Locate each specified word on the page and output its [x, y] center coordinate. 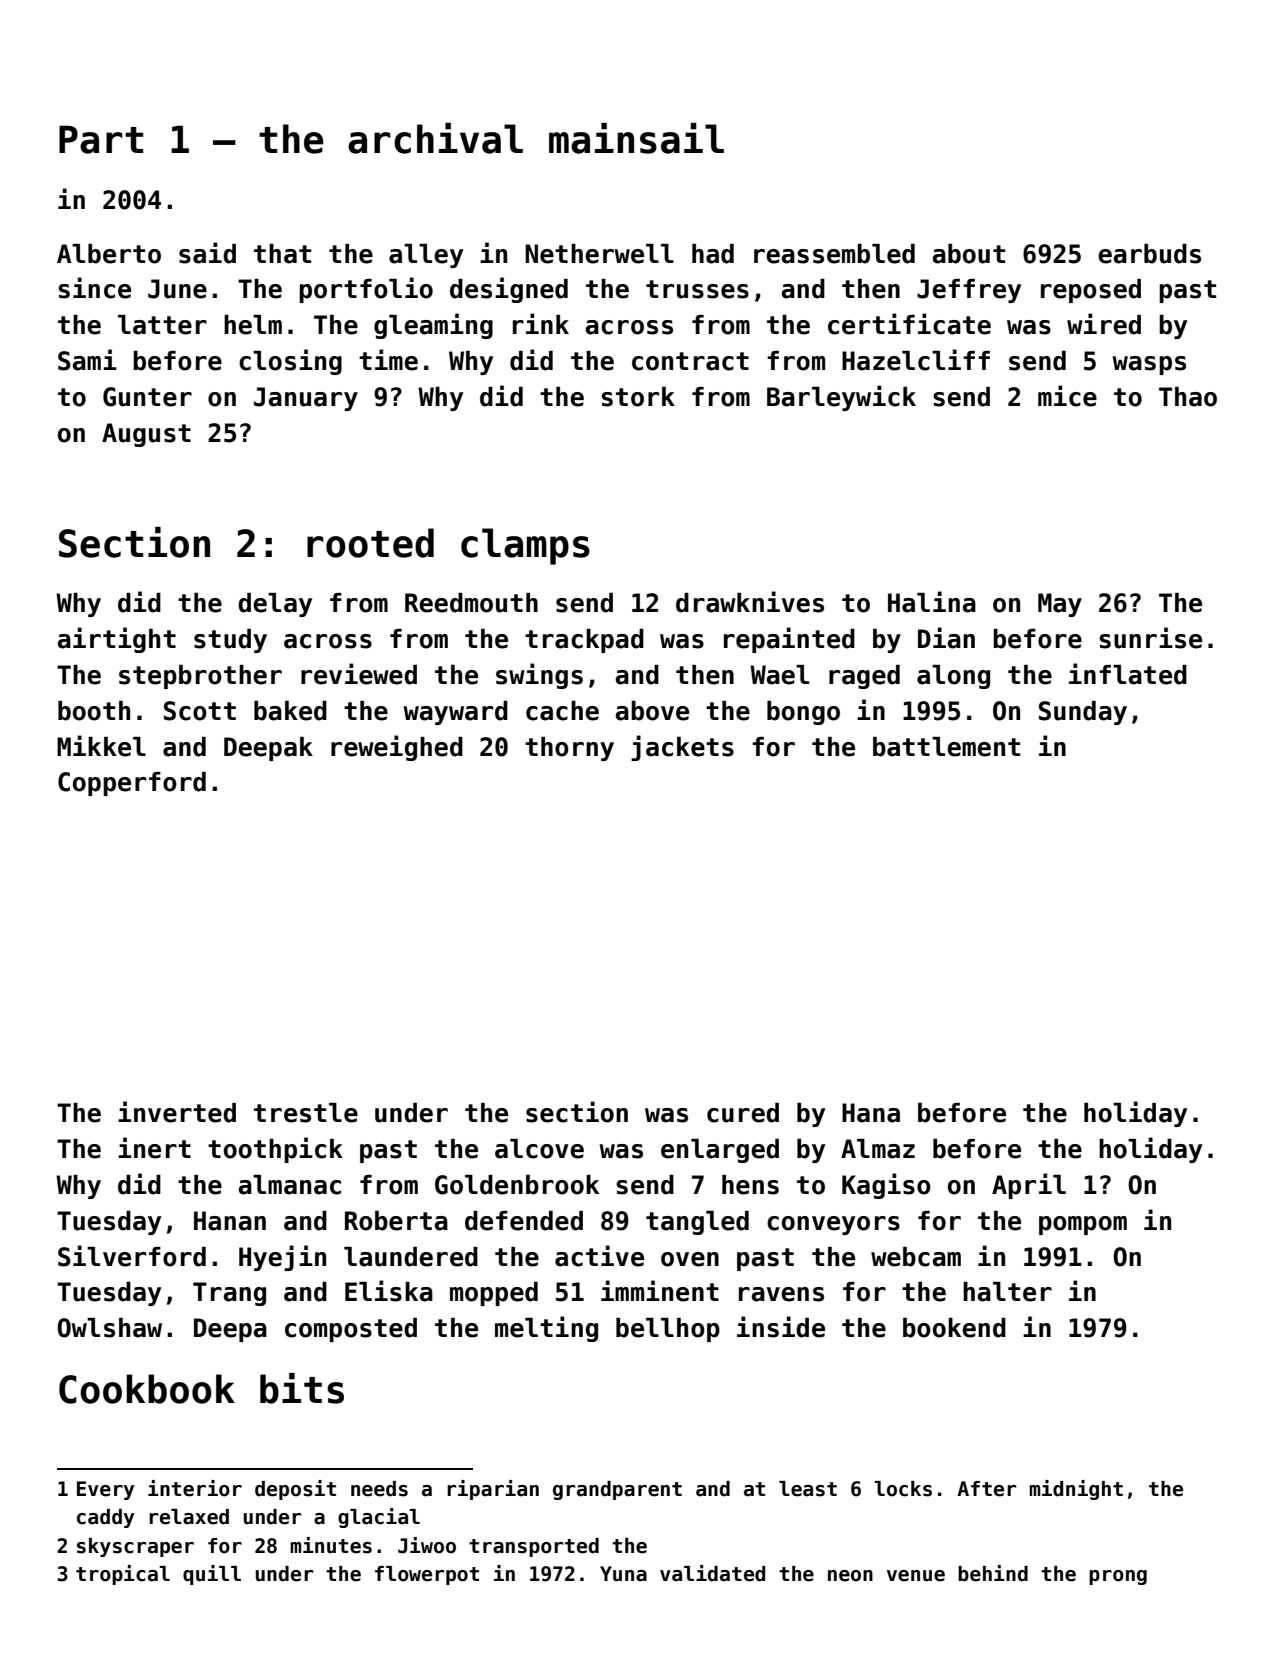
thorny [569, 749]
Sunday [1083, 713]
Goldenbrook [517, 1185]
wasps [1149, 365]
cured [743, 1113]
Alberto [109, 254]
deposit [295, 1490]
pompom [1083, 1225]
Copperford [132, 784]
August [146, 435]
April [1029, 1186]
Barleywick [841, 398]
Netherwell [599, 254]
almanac [289, 1185]
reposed [1091, 291]
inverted [177, 1112]
